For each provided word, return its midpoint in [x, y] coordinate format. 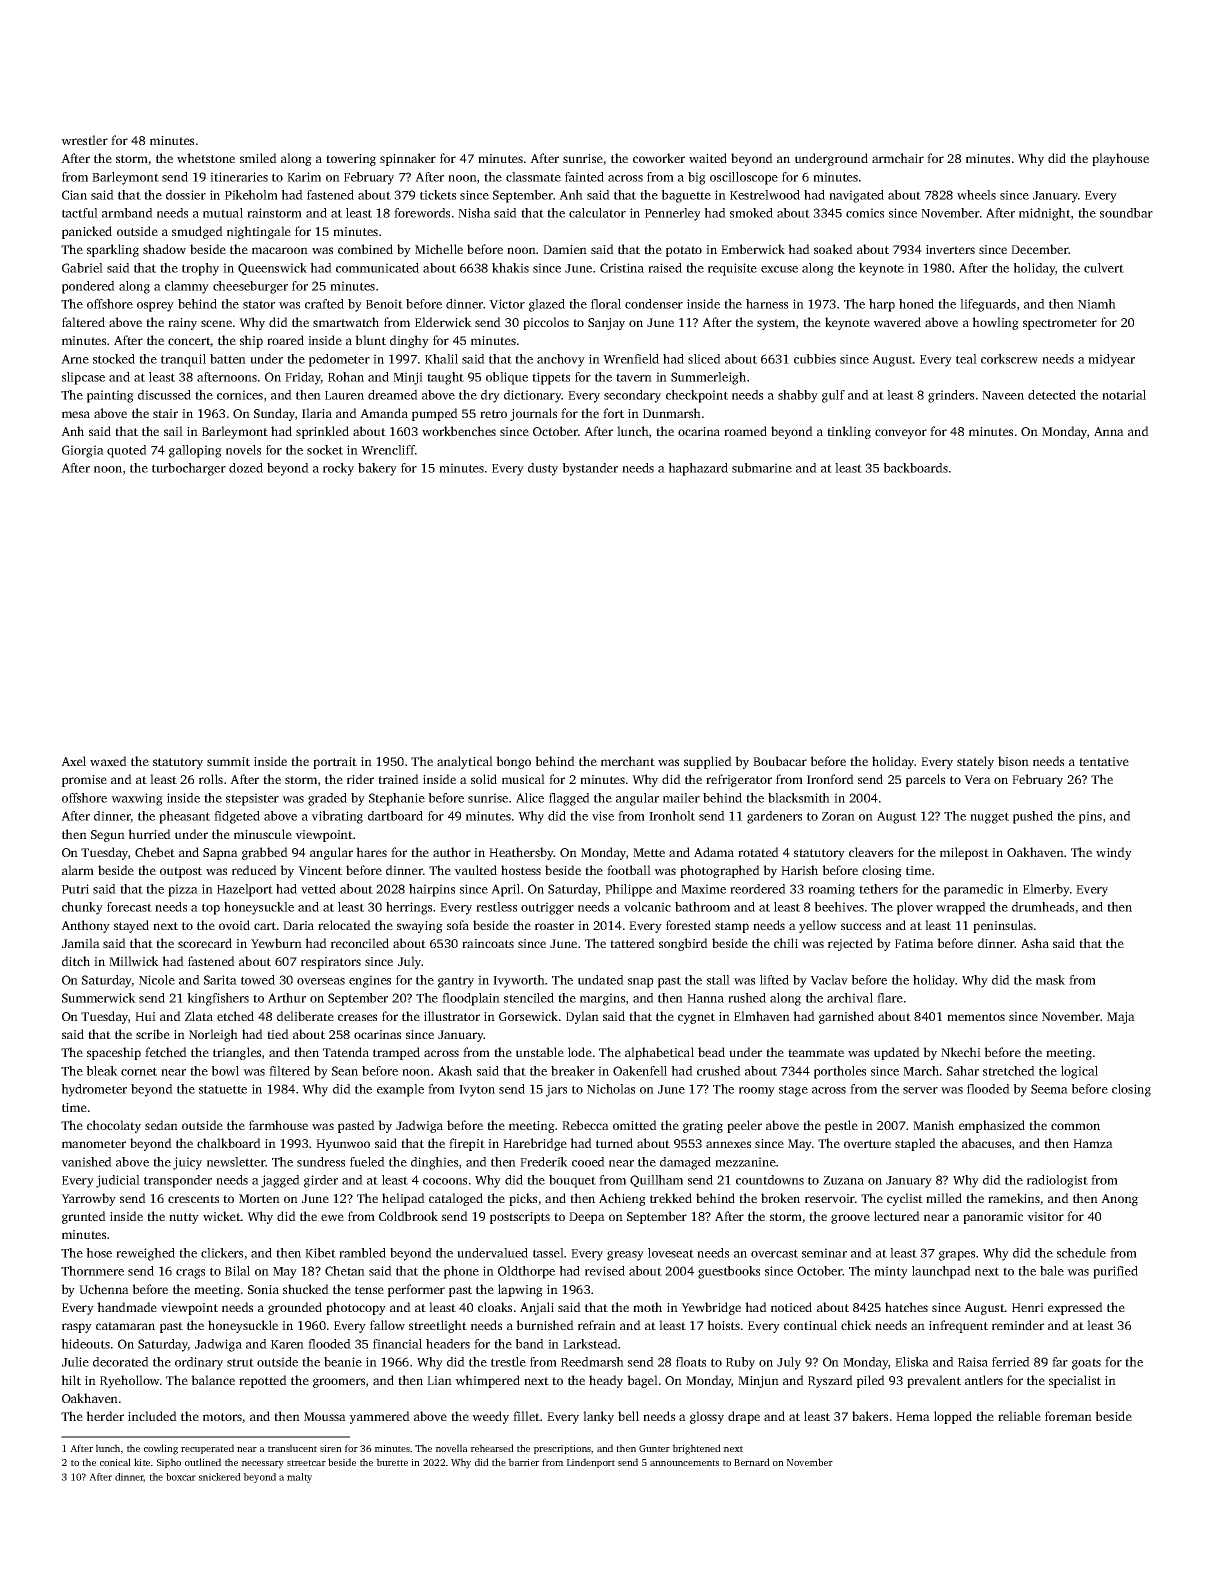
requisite [732, 269]
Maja [1121, 1018]
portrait [335, 763]
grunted [84, 1217]
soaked [833, 249]
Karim [304, 177]
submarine [762, 468]
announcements [684, 1463]
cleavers [871, 852]
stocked [114, 359]
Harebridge [535, 1144]
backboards [915, 468]
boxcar [181, 1477]
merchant [628, 761]
